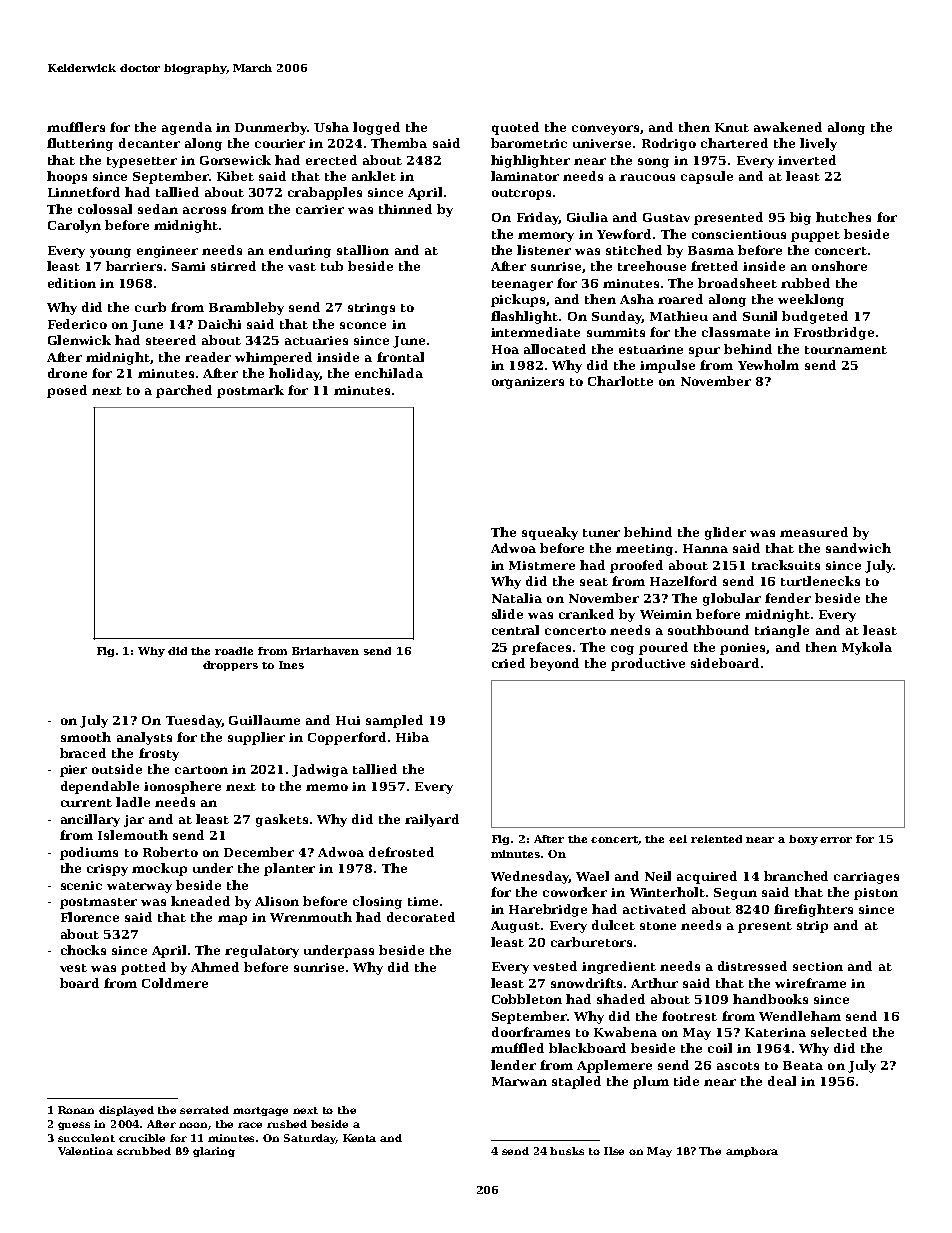 The width and height of the screenshot is (952, 1233). I want to click on tide, so click(686, 1081).
